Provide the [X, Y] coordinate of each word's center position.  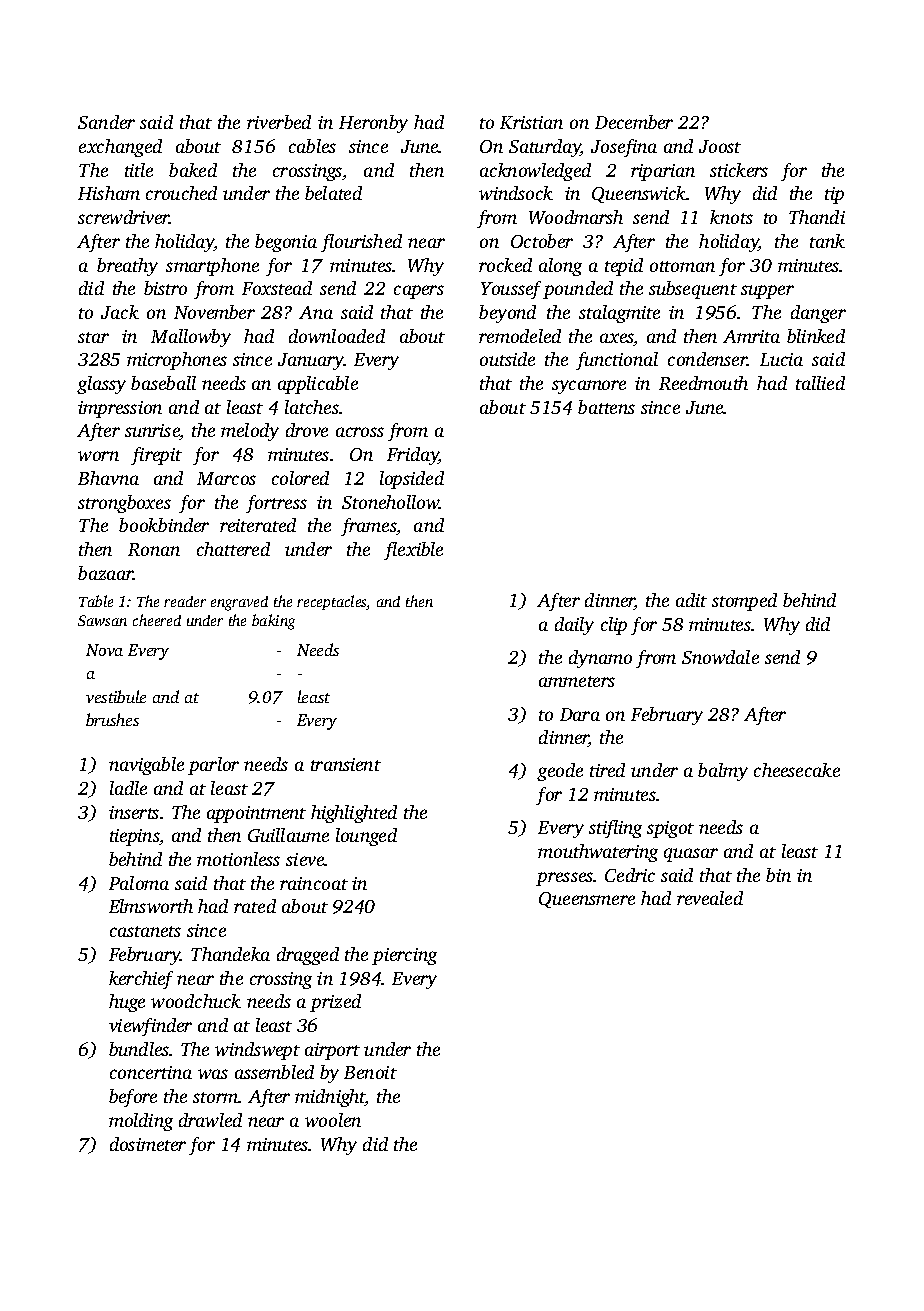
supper [767, 292]
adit [691, 600]
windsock [516, 193]
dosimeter [148, 1144]
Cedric [630, 875]
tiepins [135, 837]
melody [250, 432]
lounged [366, 837]
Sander [106, 122]
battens [606, 407]
